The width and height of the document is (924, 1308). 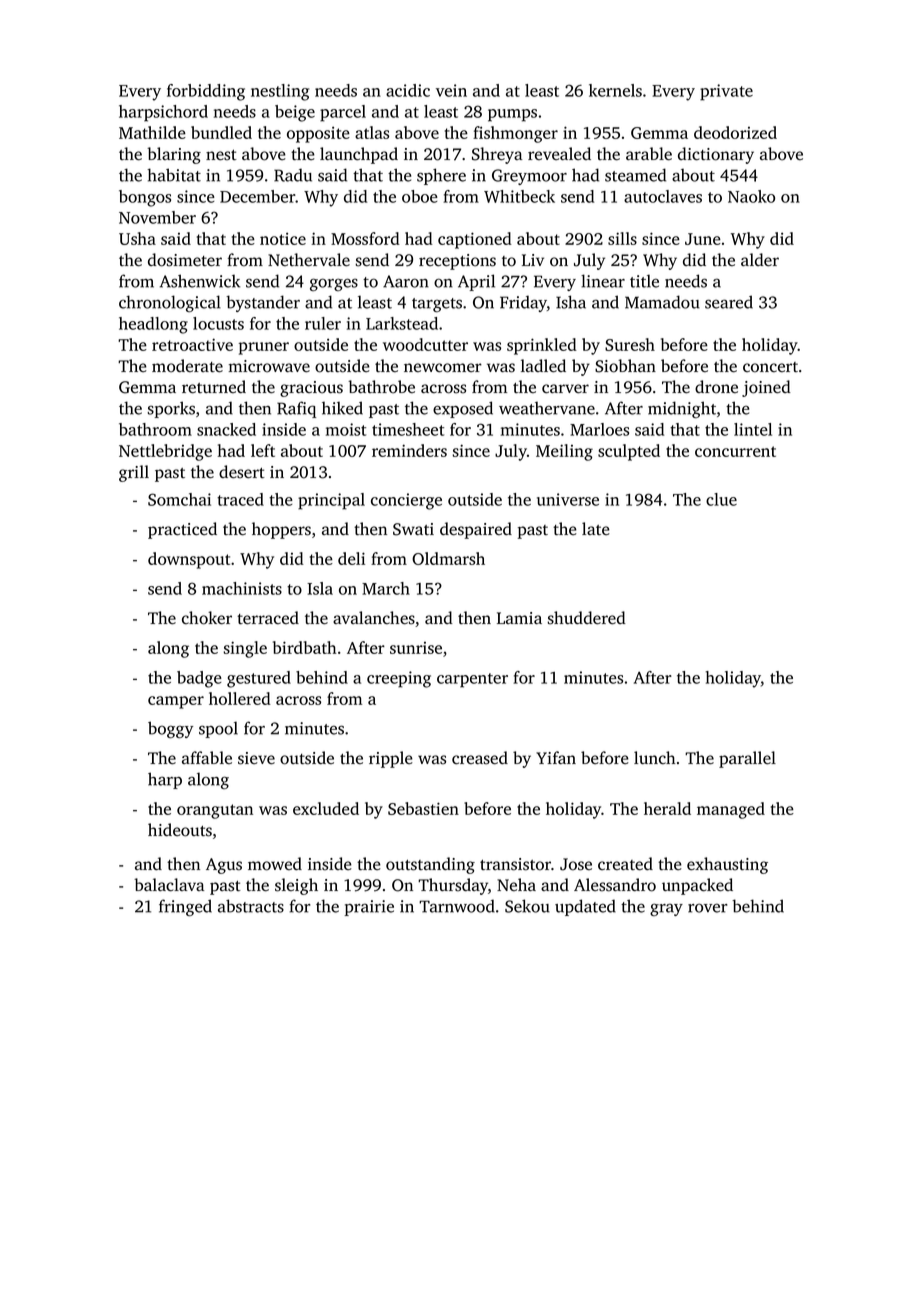 What do you see at coordinates (263, 303) in the document?
I see `bystander` at bounding box center [263, 303].
